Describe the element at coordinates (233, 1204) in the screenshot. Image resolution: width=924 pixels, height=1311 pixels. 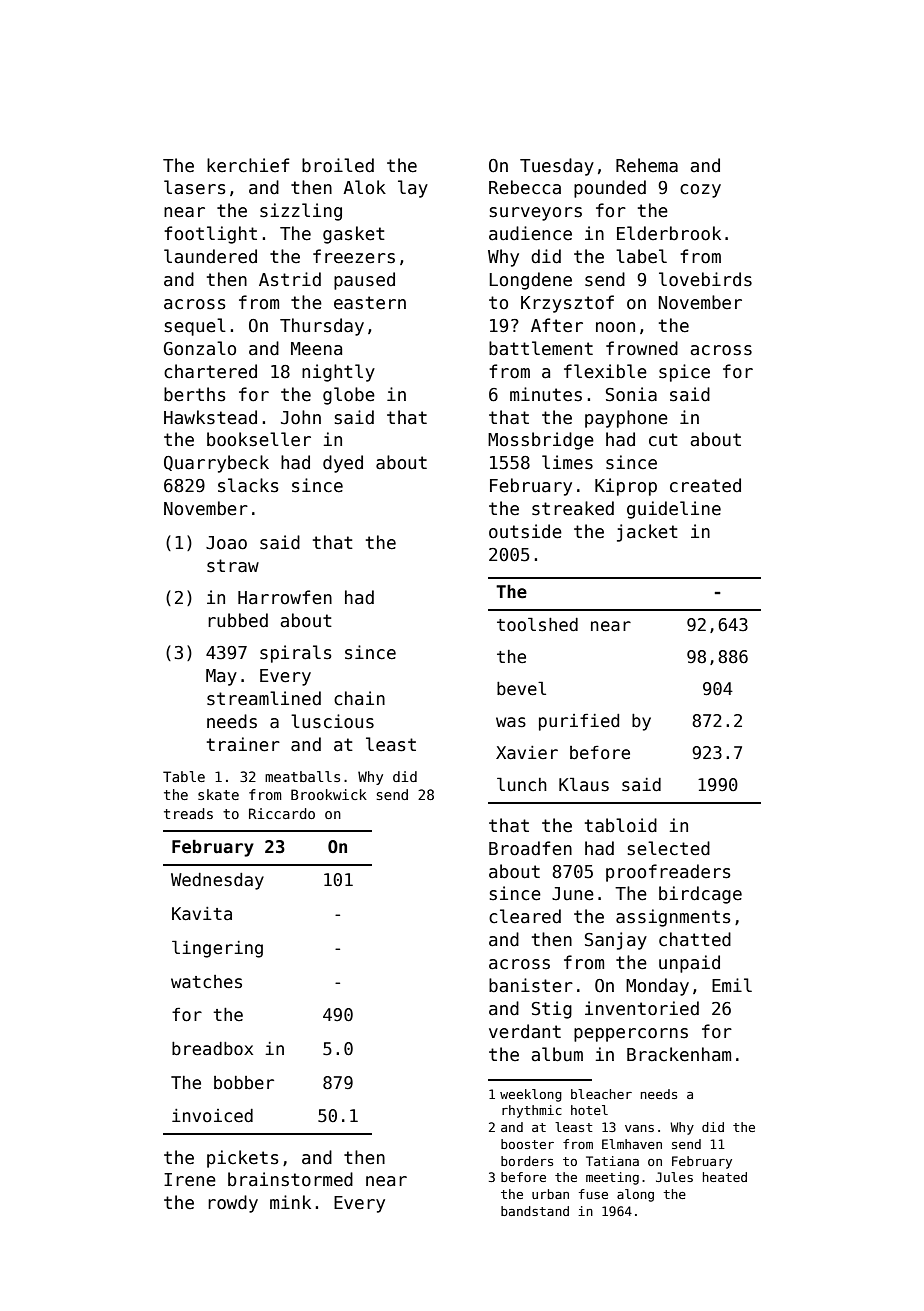
I see `rowdy` at that location.
